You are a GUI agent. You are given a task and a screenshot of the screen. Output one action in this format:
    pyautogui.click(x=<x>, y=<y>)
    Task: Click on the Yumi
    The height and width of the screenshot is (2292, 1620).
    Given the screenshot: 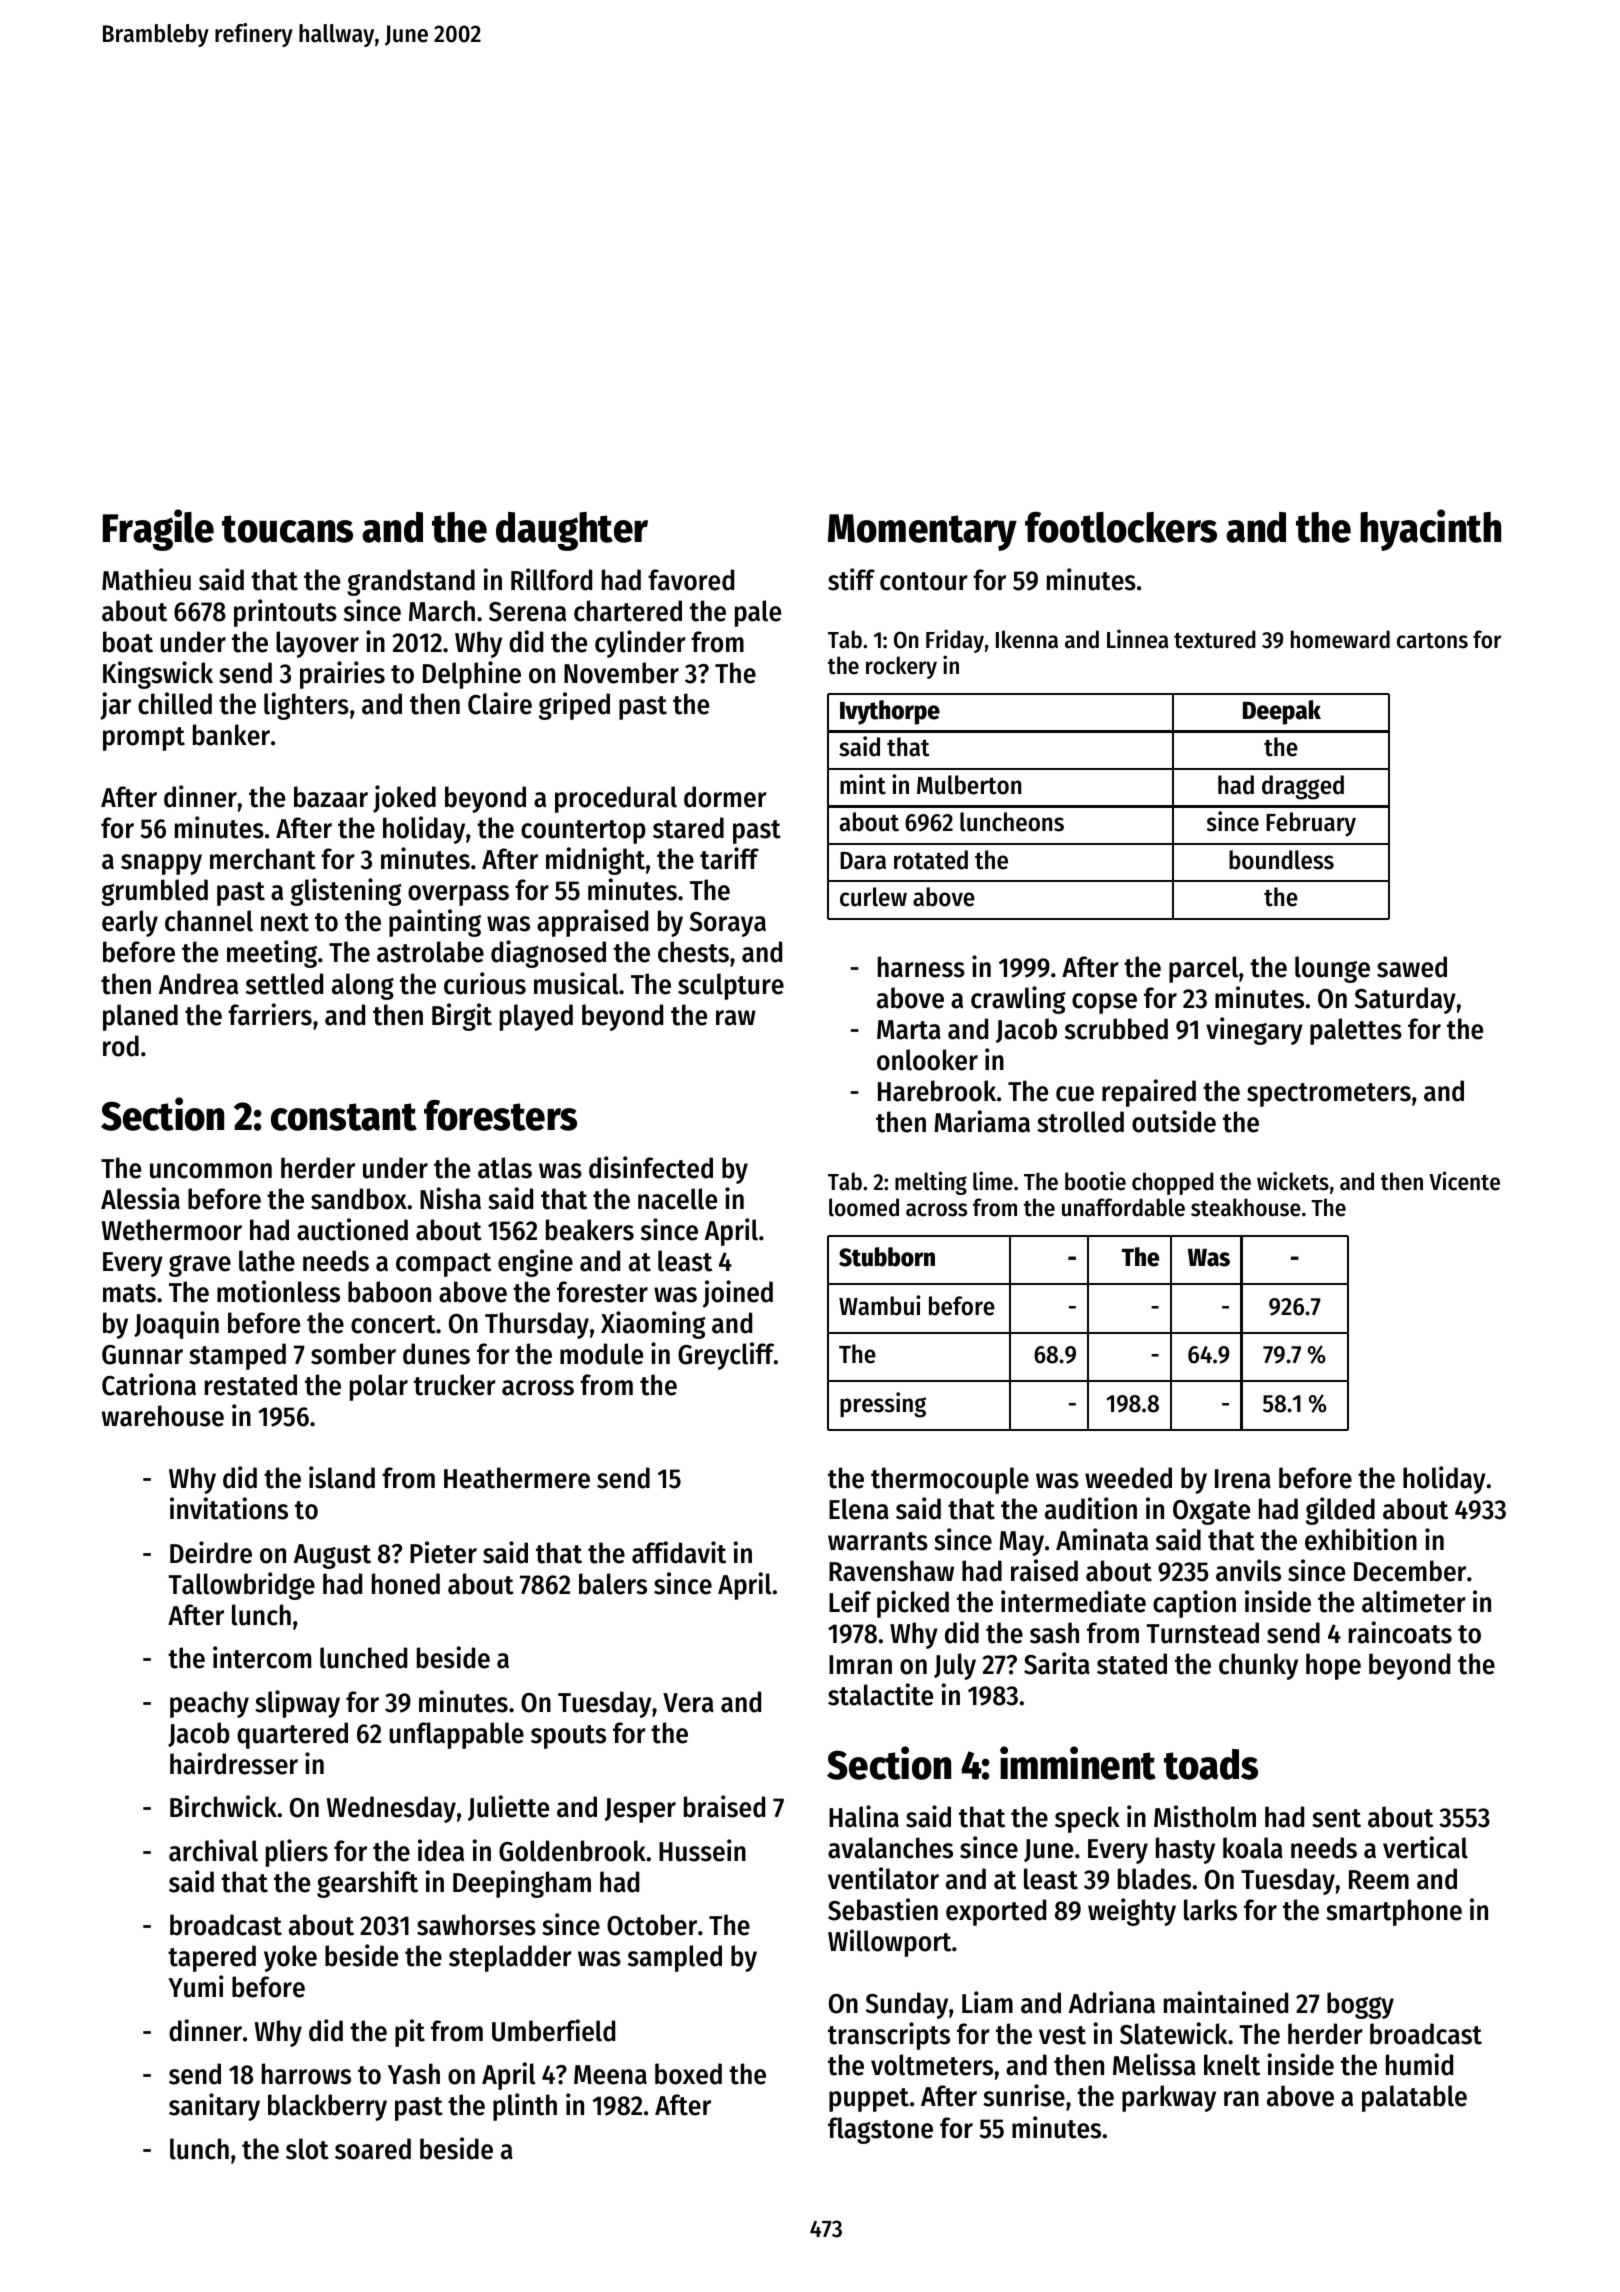 What is the action you would take?
    pyautogui.click(x=196, y=1986)
